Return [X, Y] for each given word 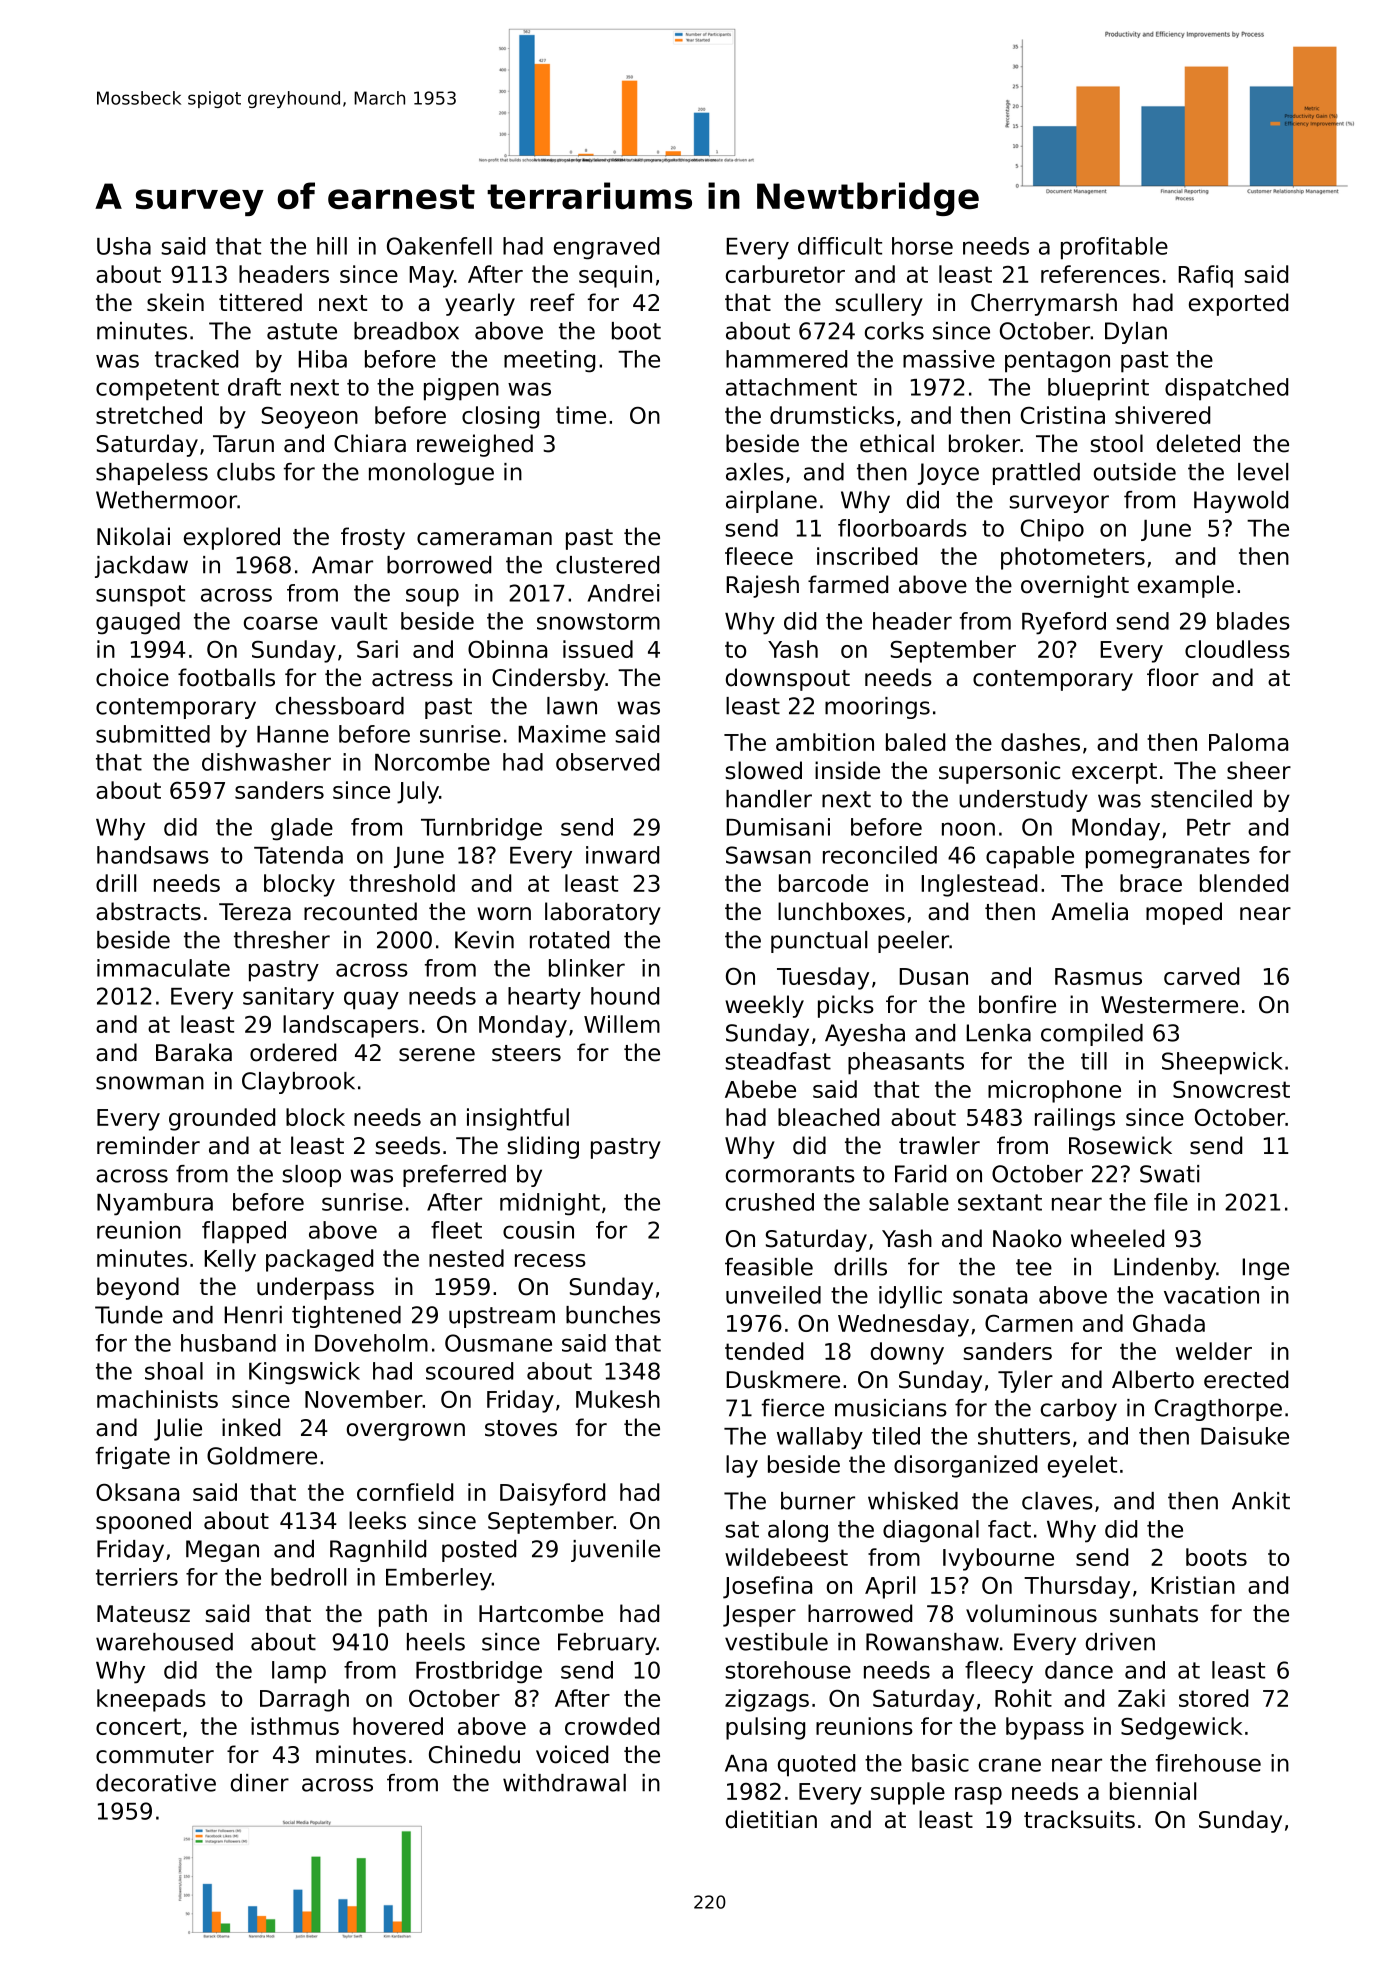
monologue [431, 474]
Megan [222, 1551]
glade [302, 829]
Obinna [507, 649]
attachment [791, 387]
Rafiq [1205, 276]
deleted [1198, 443]
